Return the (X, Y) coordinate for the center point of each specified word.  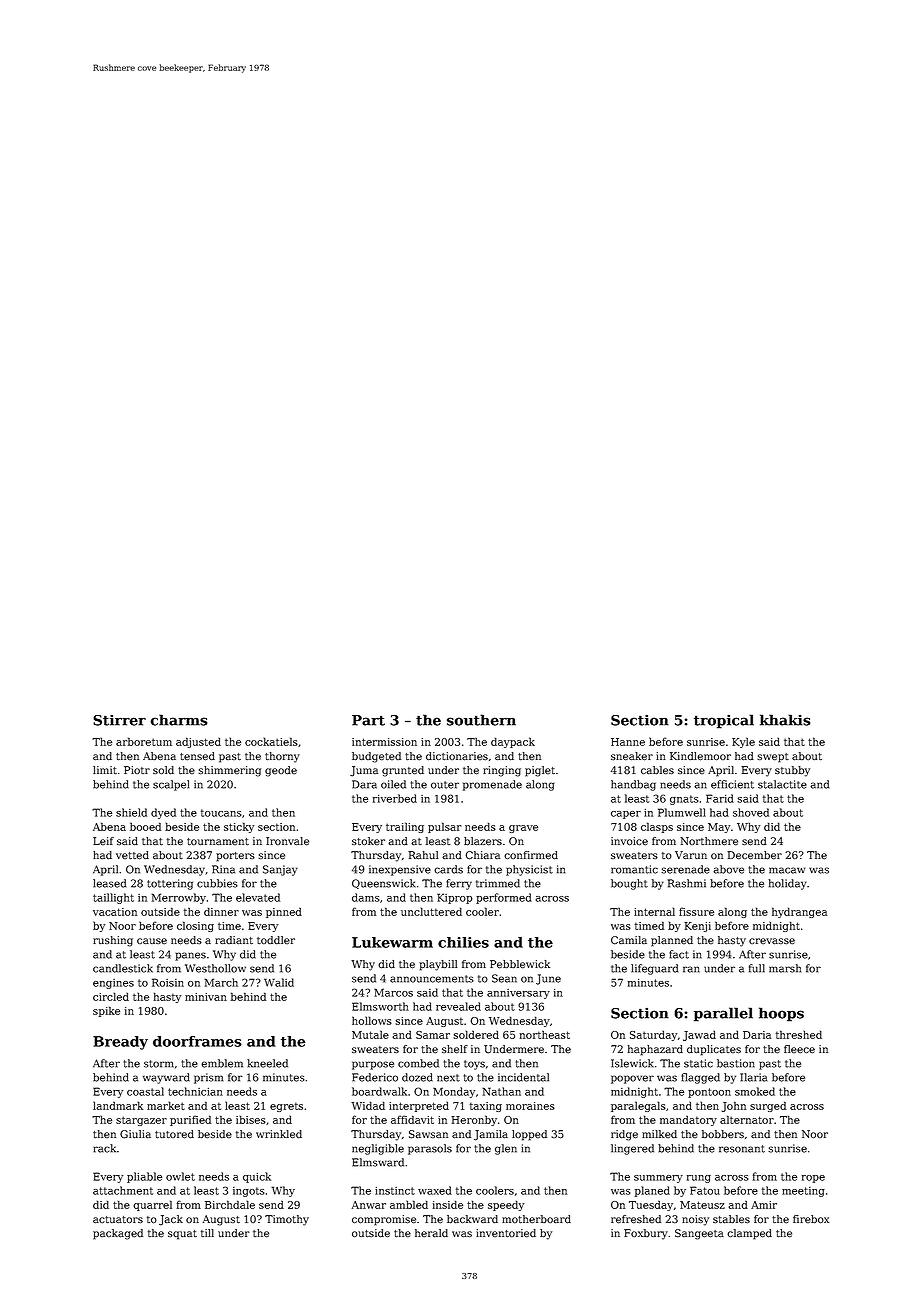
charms (179, 720)
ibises (251, 1119)
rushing (113, 941)
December (754, 855)
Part (368, 720)
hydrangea (799, 912)
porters (235, 857)
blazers (483, 841)
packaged (118, 1234)
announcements (432, 979)
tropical (724, 721)
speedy (506, 1205)
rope (813, 1179)
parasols (430, 1149)
